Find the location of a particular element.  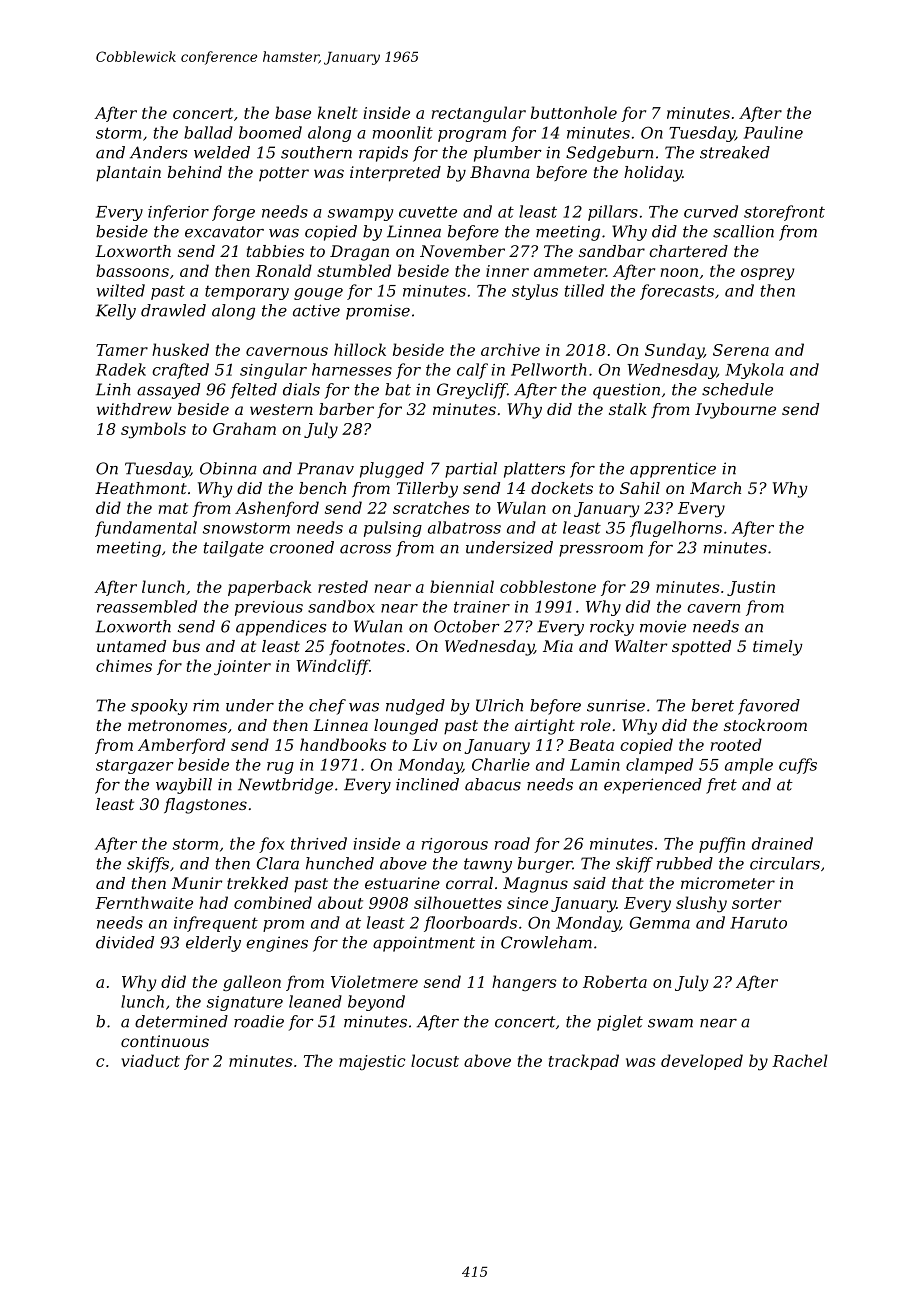

ballad is located at coordinates (208, 132).
